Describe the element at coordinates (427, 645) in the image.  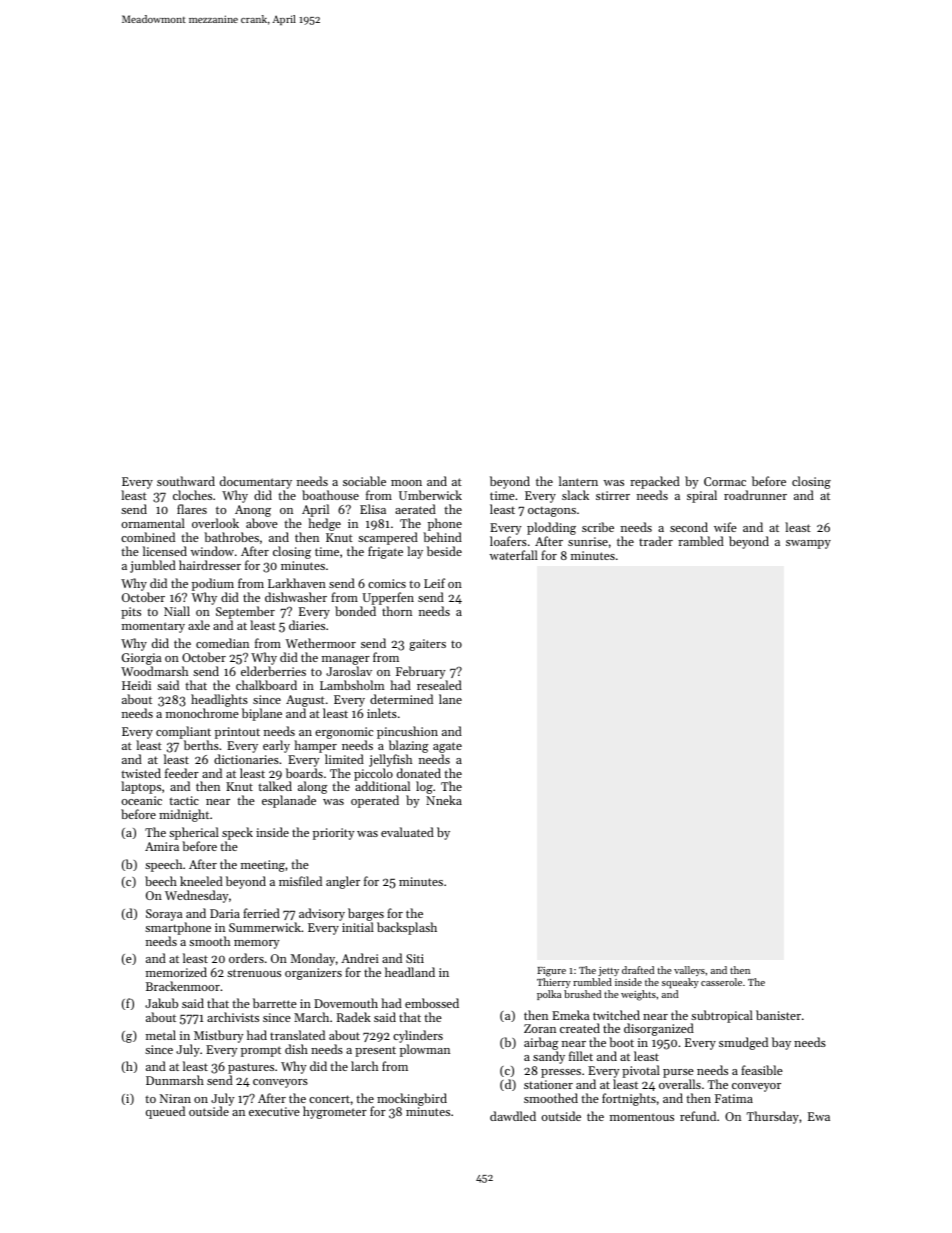
I see `gaiters` at that location.
